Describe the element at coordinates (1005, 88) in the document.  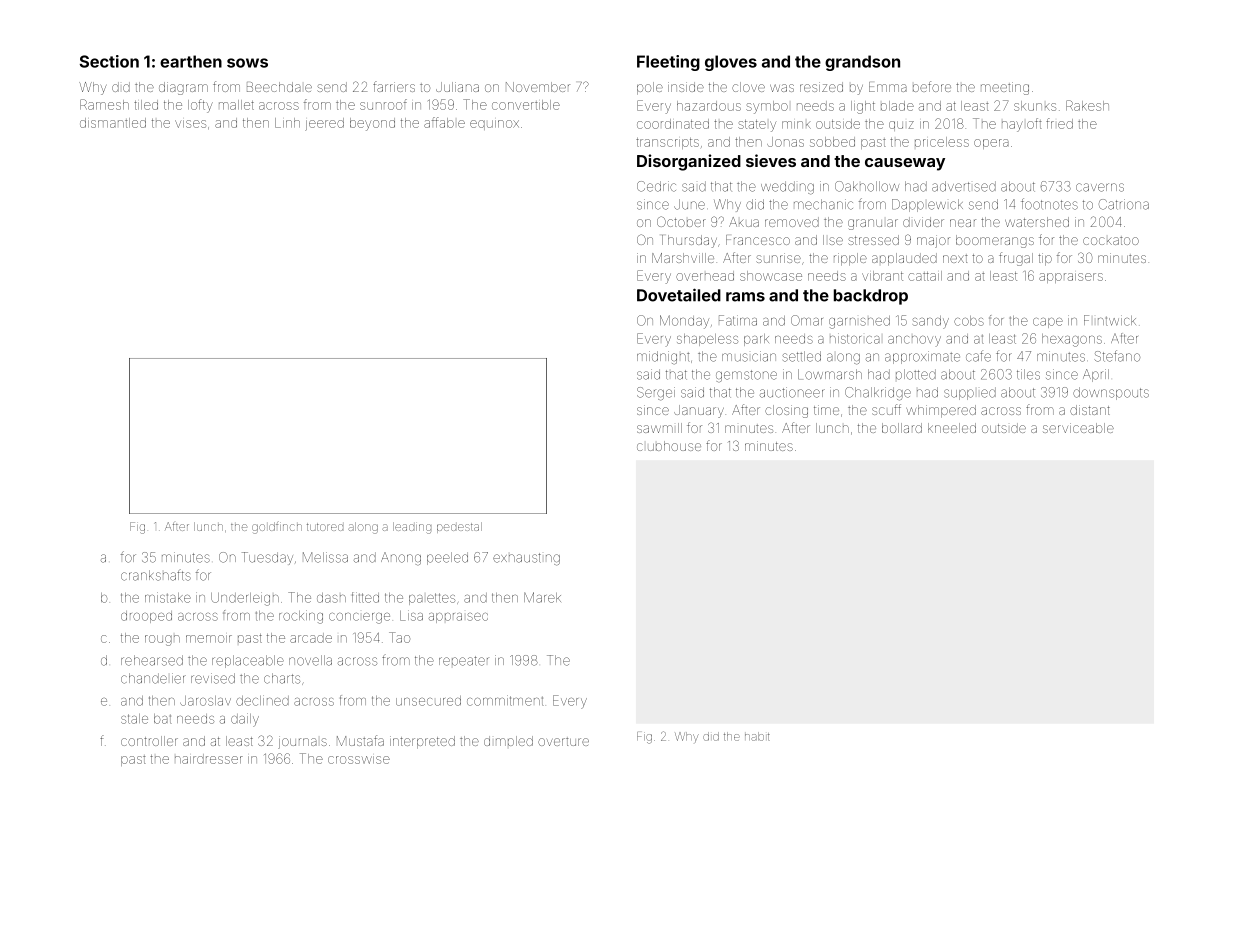
I see `meeting` at that location.
